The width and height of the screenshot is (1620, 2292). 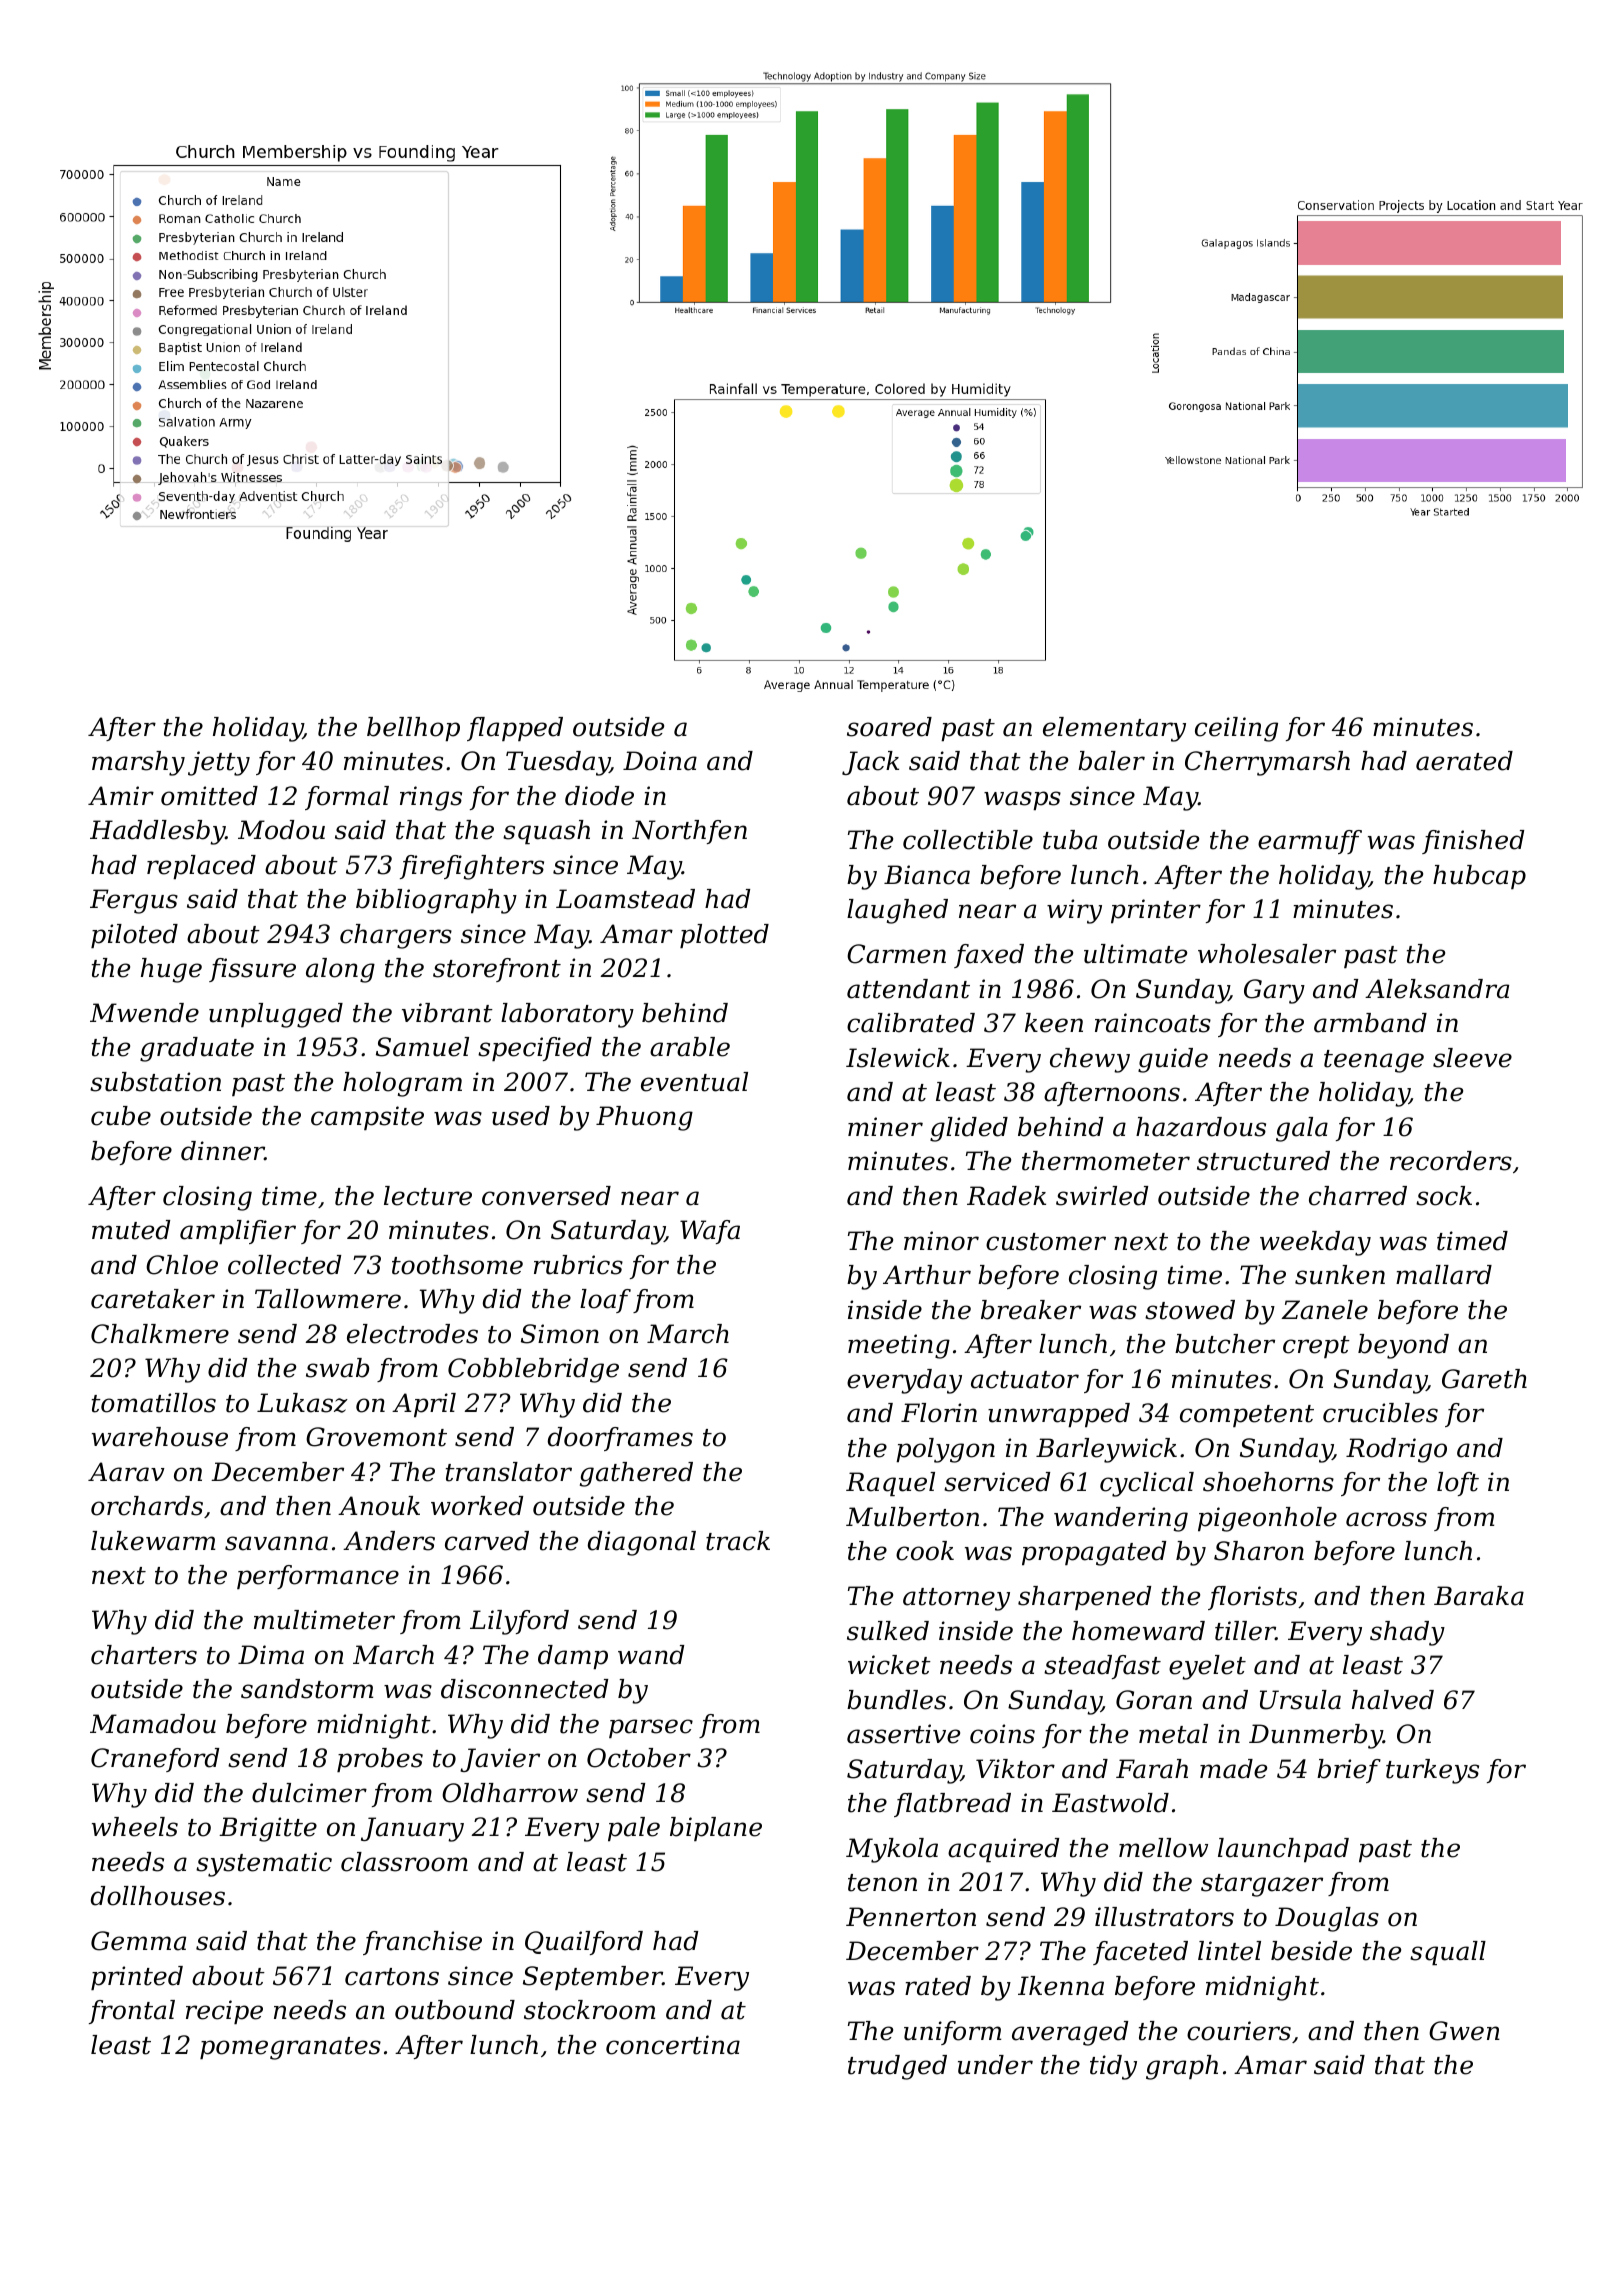 What do you see at coordinates (1324, 1310) in the screenshot?
I see `Zanele` at bounding box center [1324, 1310].
